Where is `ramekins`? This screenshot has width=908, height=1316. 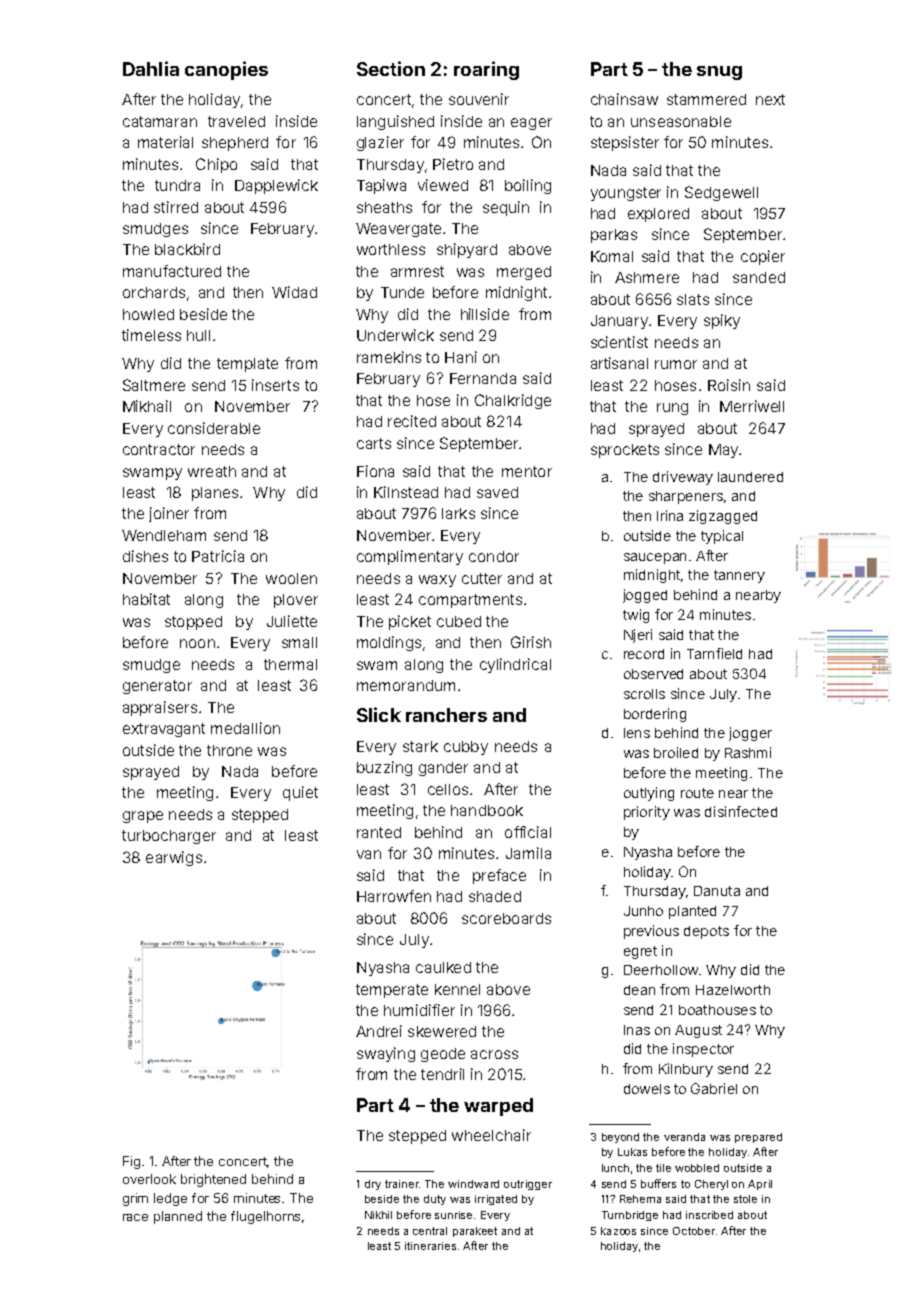
ramekins is located at coordinates (389, 357).
